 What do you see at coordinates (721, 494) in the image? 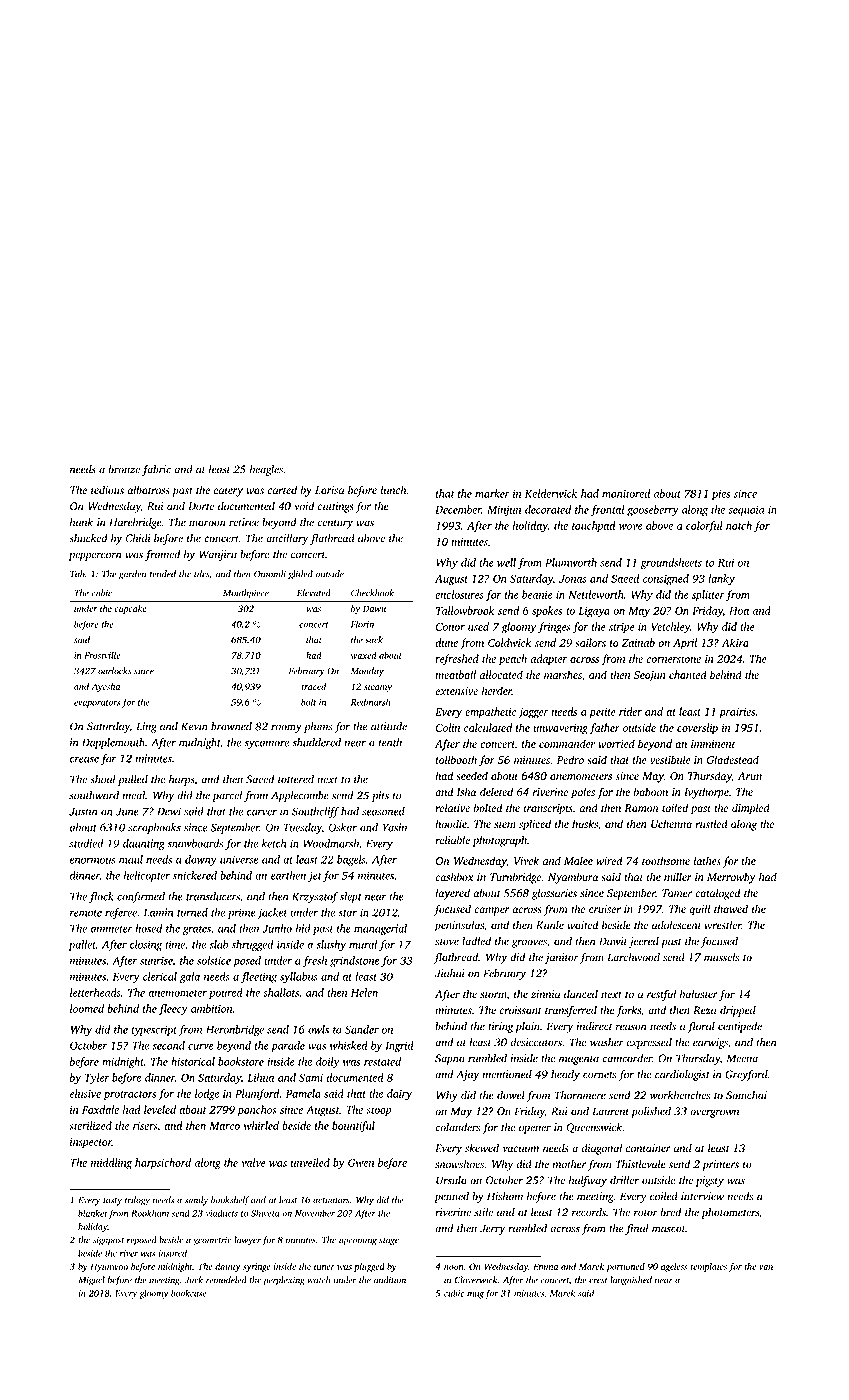
I see `pies` at bounding box center [721, 494].
